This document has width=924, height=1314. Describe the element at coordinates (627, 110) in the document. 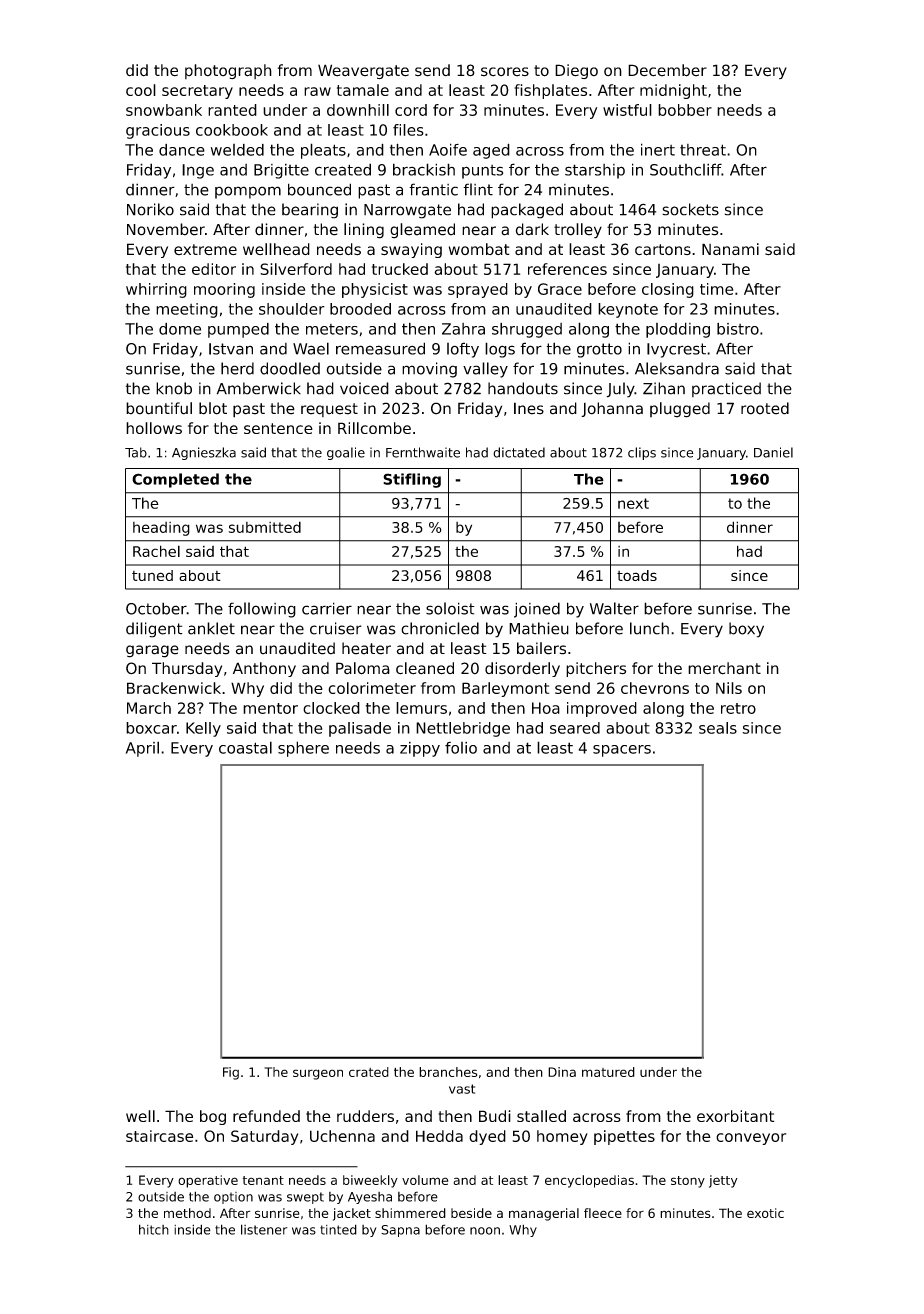

I see `wistful` at that location.
